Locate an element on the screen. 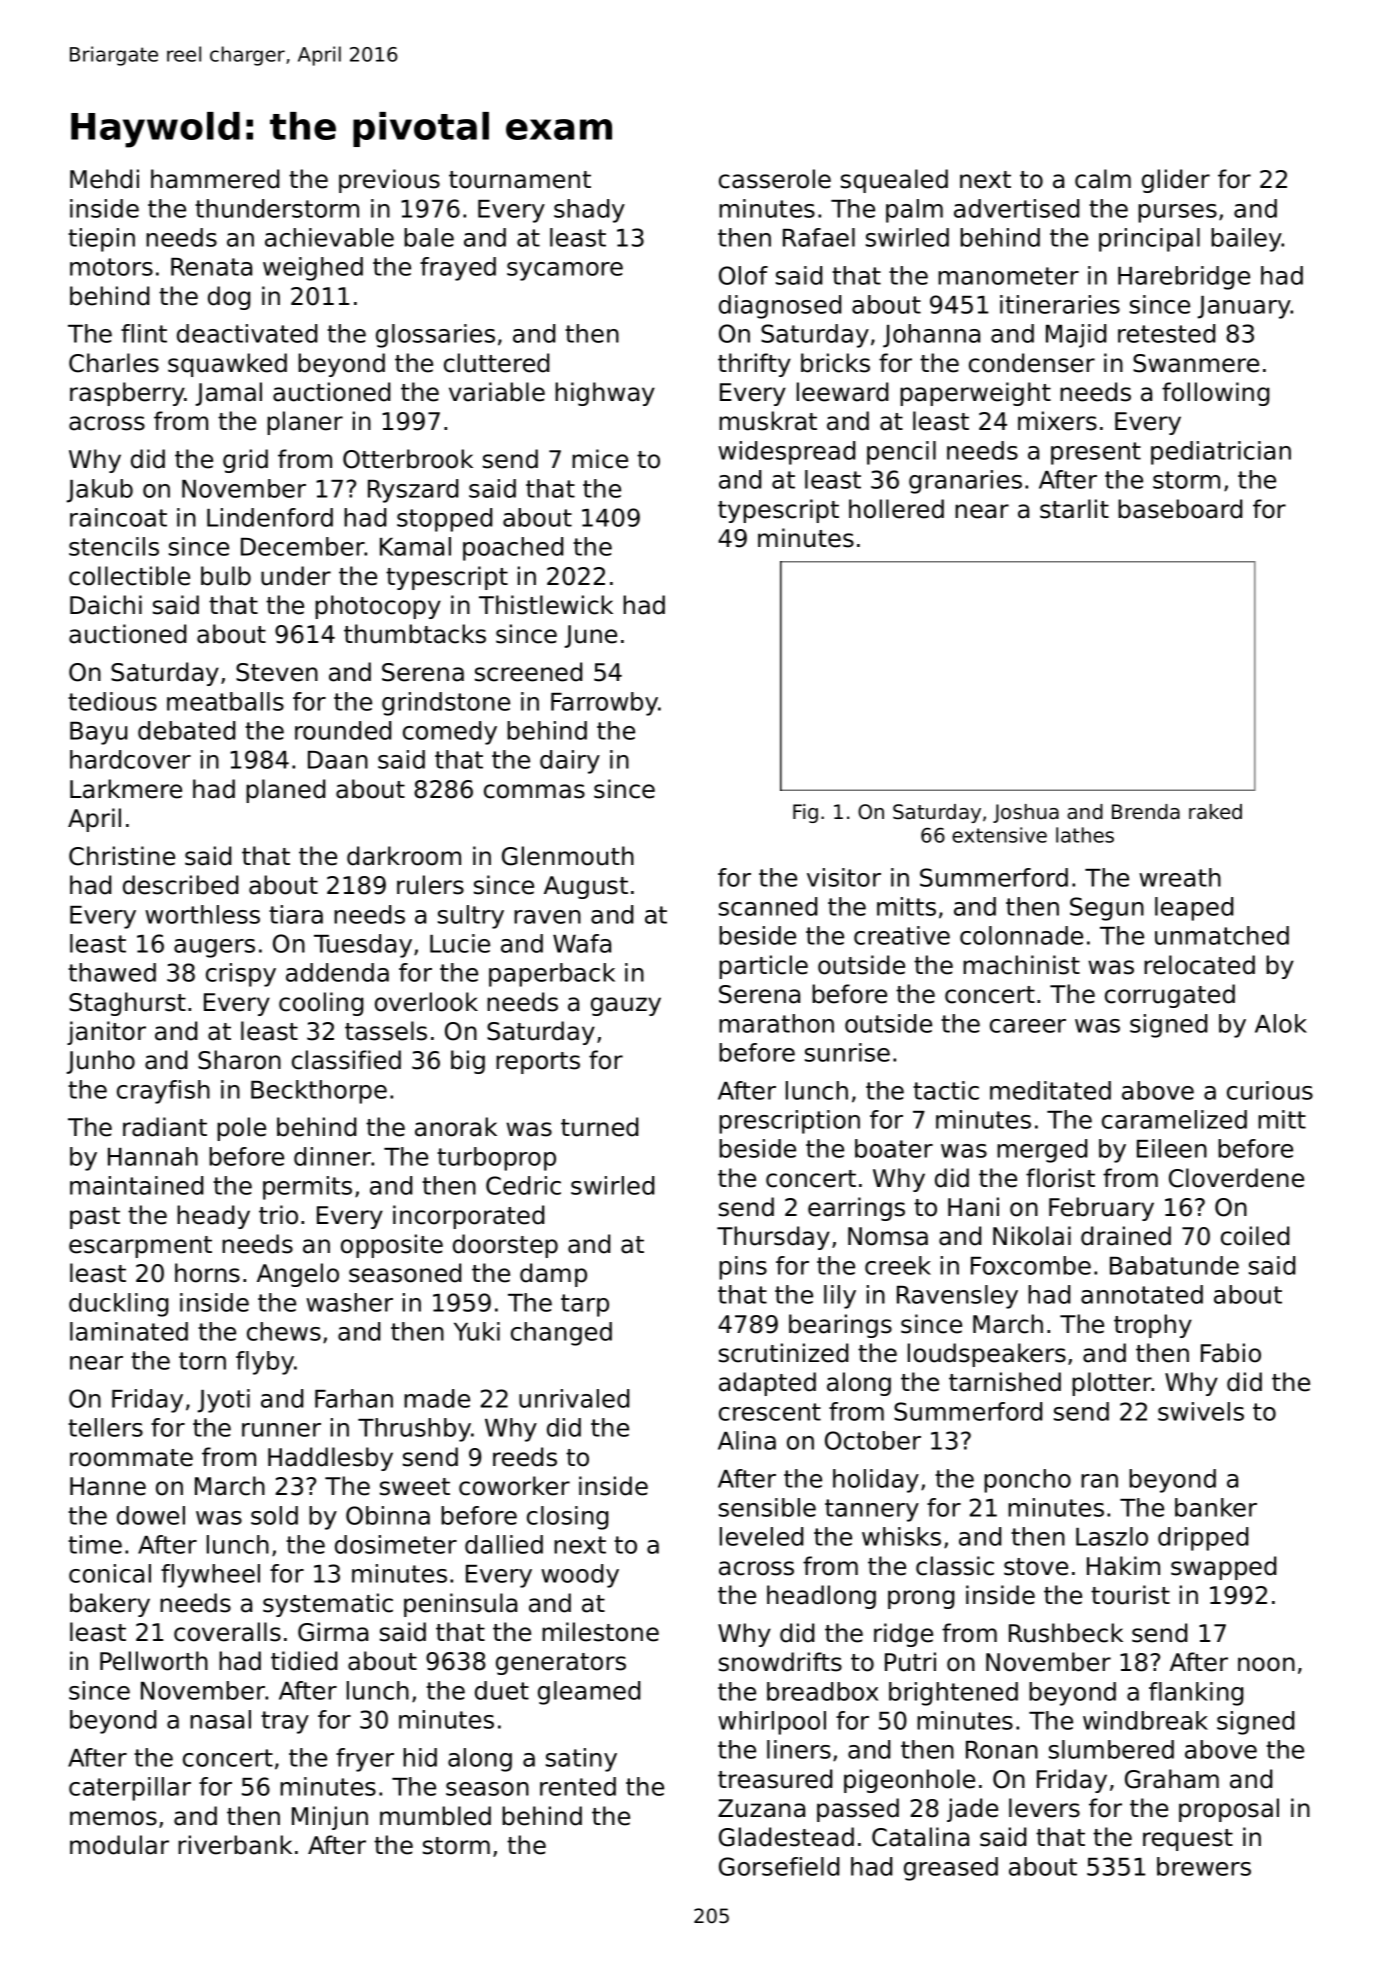 The height and width of the screenshot is (1969, 1386). stove is located at coordinates (1036, 1567).
